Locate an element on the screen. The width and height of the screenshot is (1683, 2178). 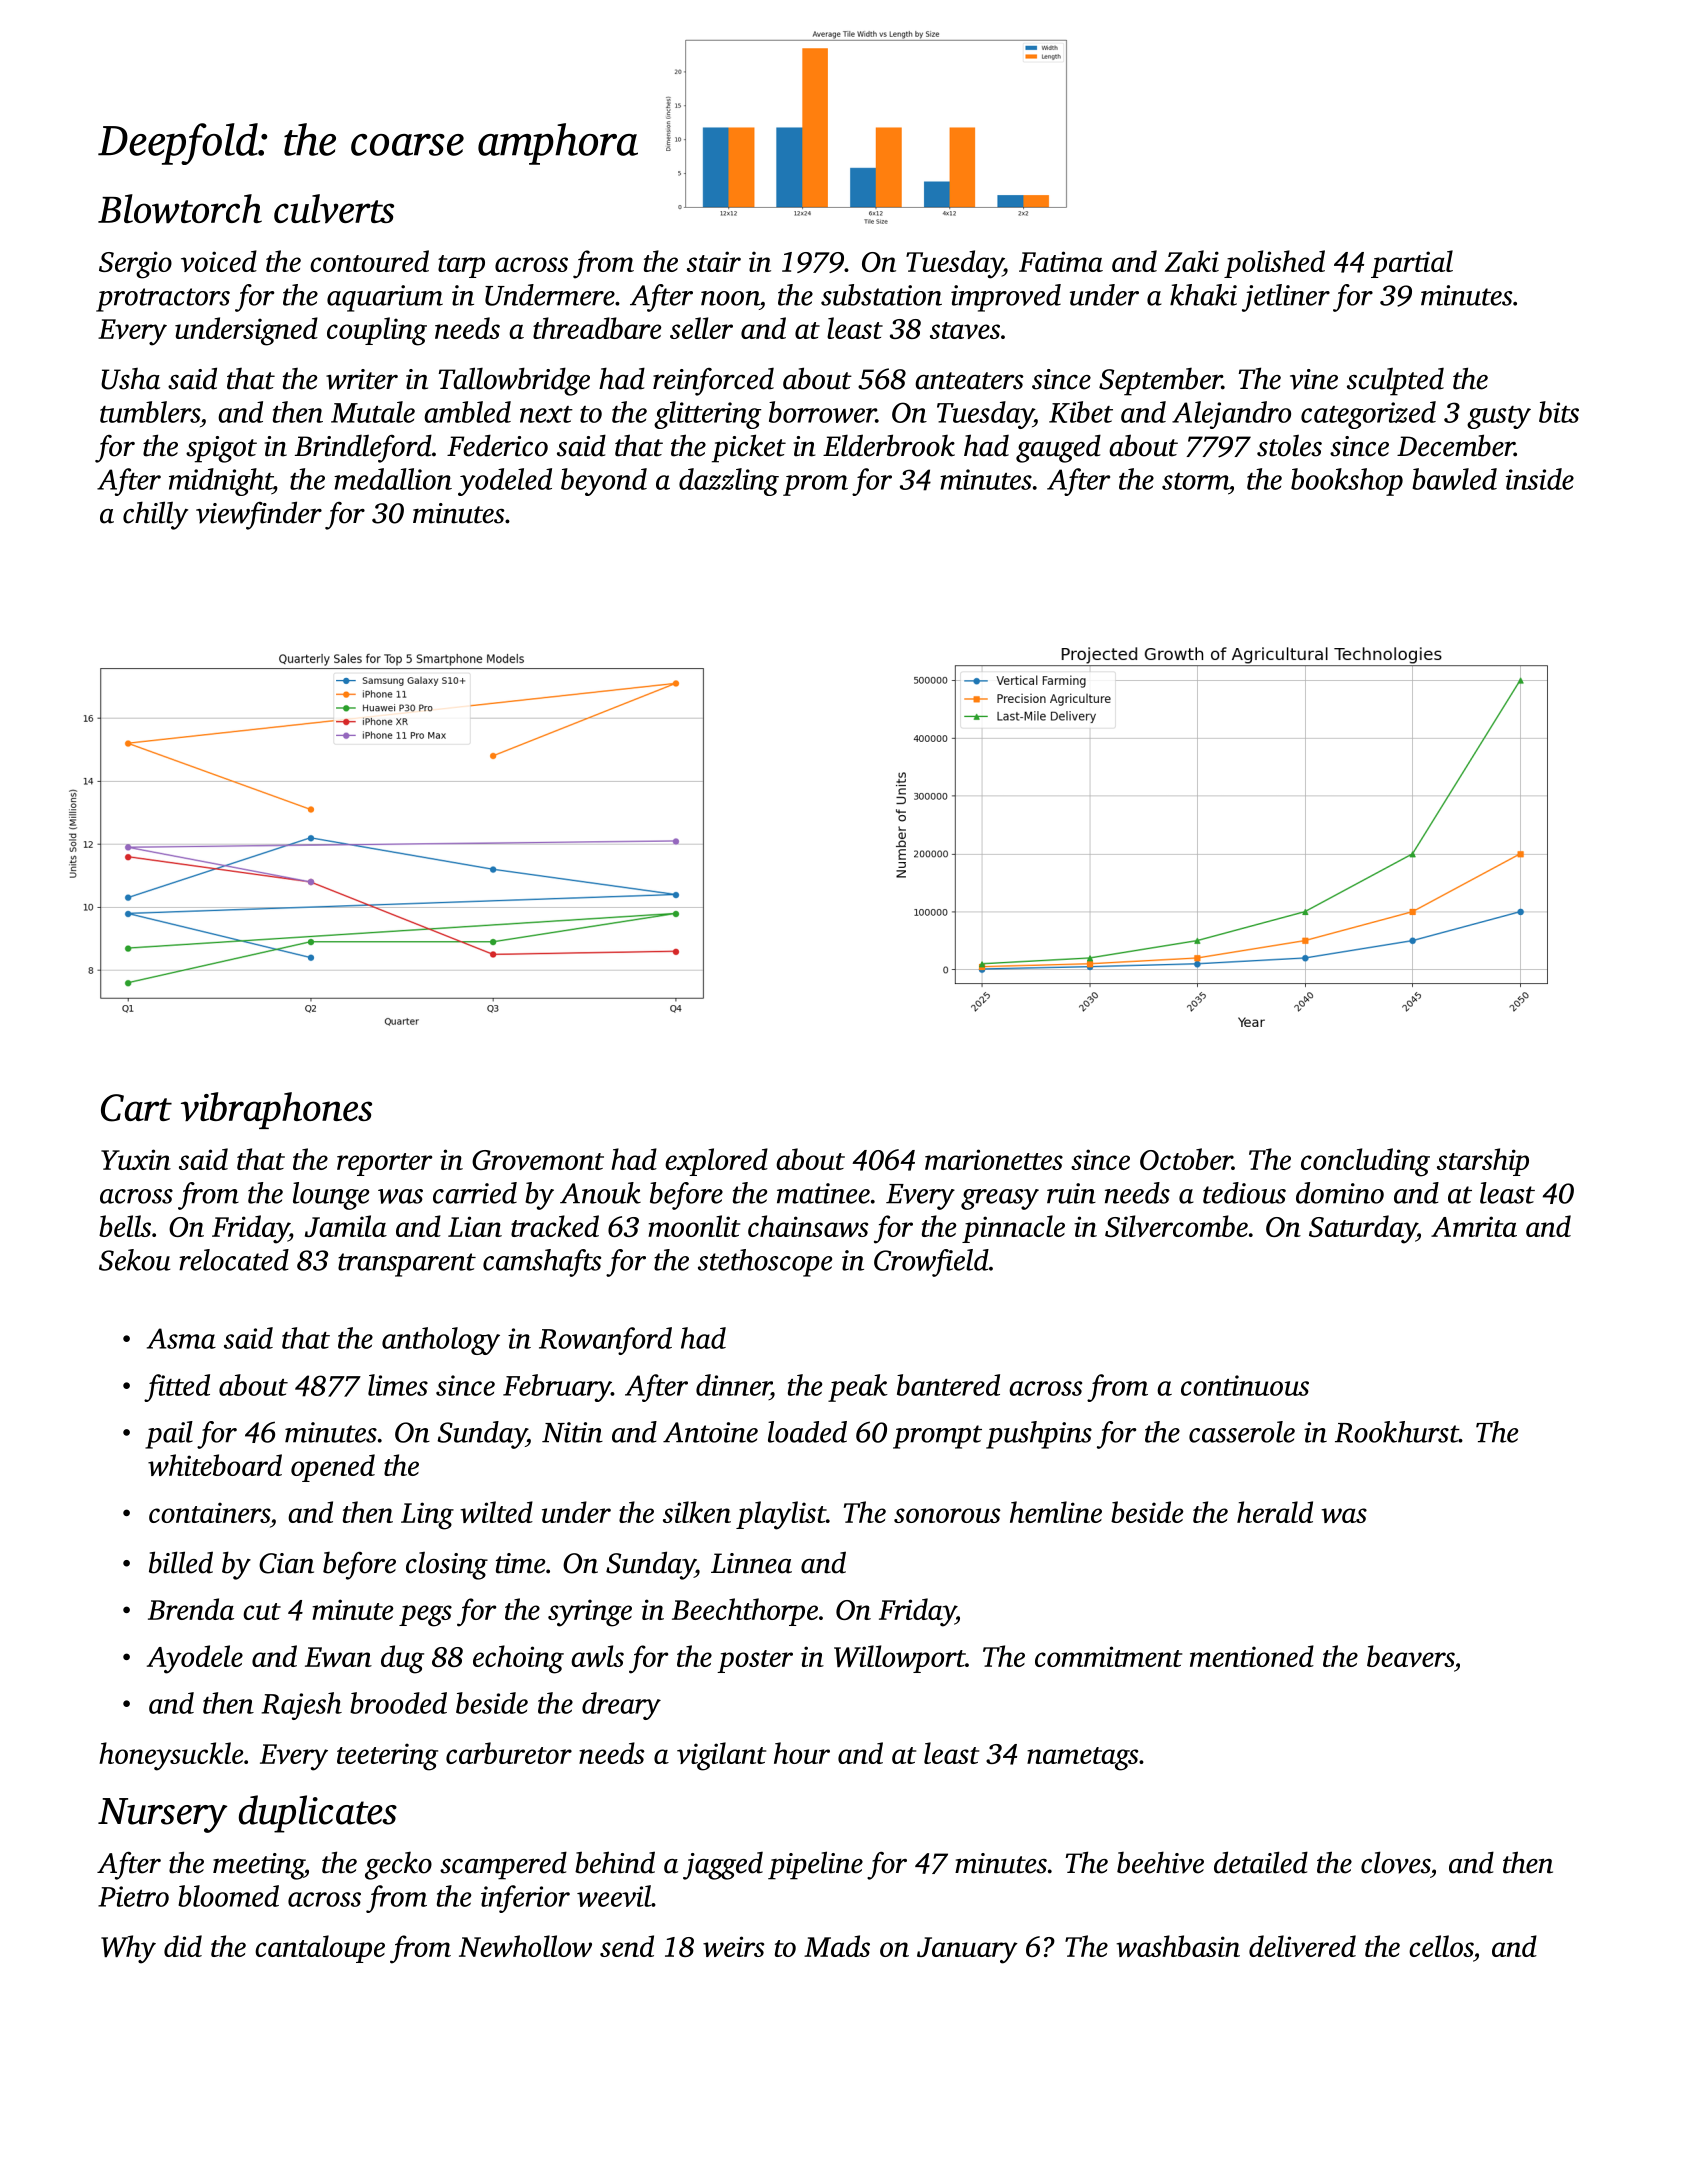
Zaki is located at coordinates (1192, 261).
